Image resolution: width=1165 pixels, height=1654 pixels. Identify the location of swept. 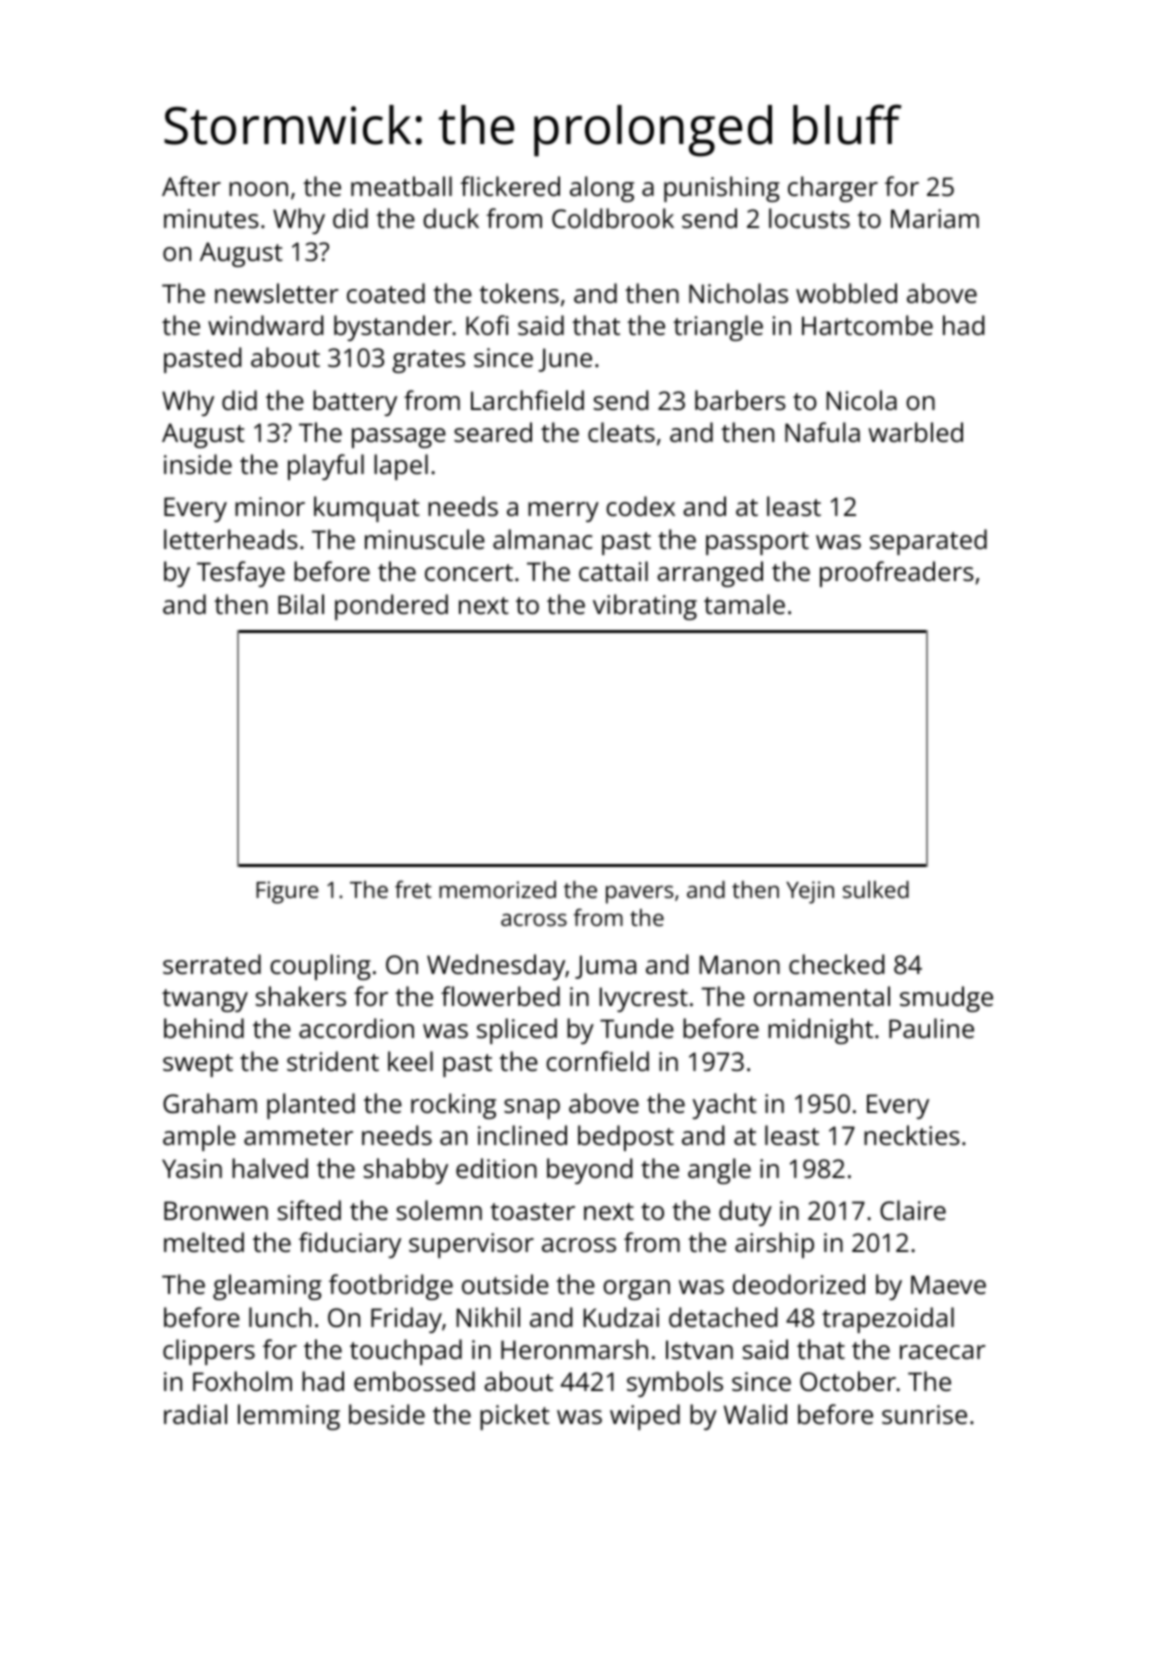
(198, 1065).
